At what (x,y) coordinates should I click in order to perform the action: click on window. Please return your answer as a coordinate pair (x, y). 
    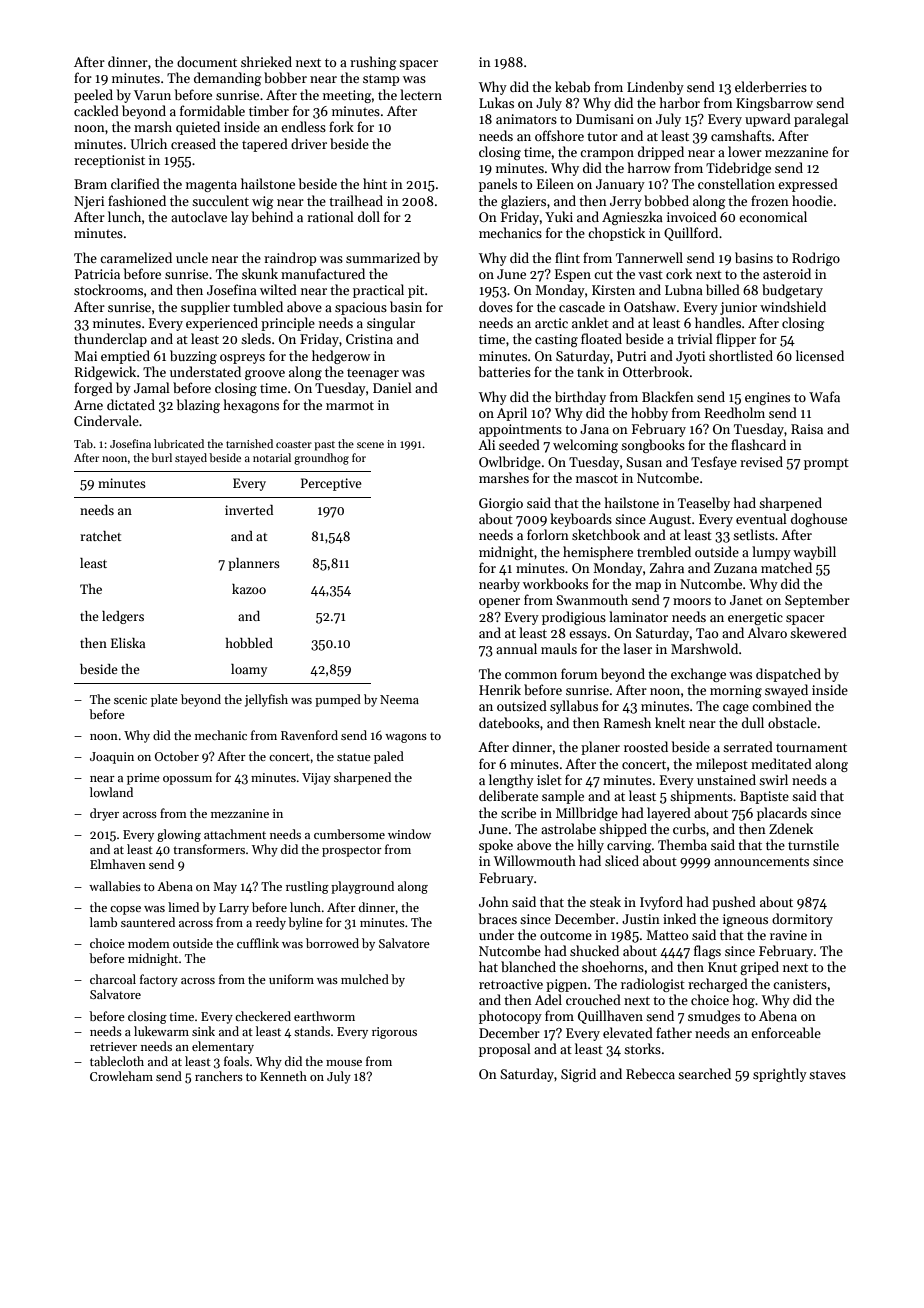
    Looking at the image, I should click on (409, 834).
